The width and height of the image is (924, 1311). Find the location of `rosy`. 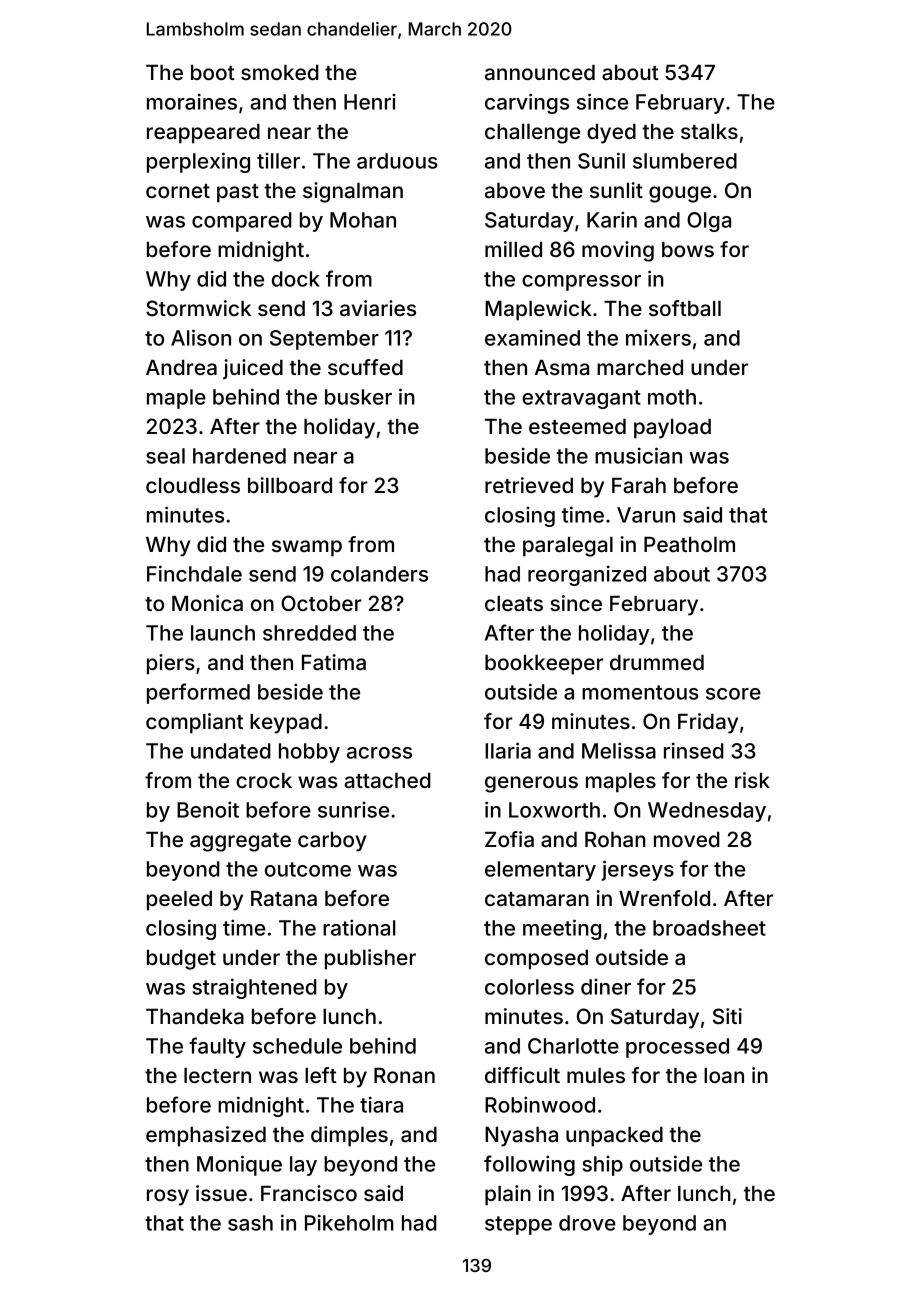

rosy is located at coordinates (168, 1197).
